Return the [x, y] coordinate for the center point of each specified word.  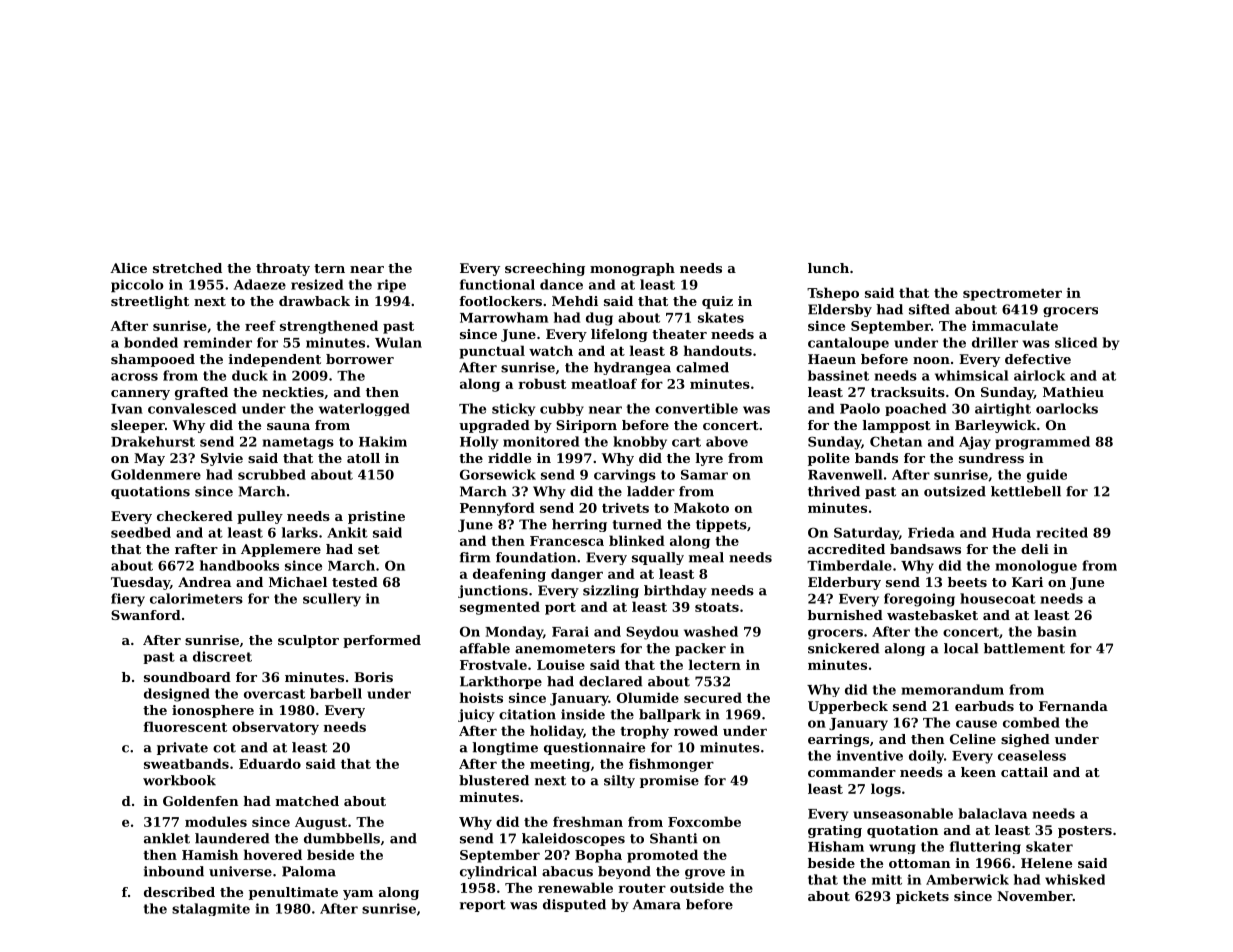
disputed [574, 905]
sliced [1076, 342]
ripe [391, 286]
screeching [545, 269]
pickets [922, 897]
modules [216, 821]
